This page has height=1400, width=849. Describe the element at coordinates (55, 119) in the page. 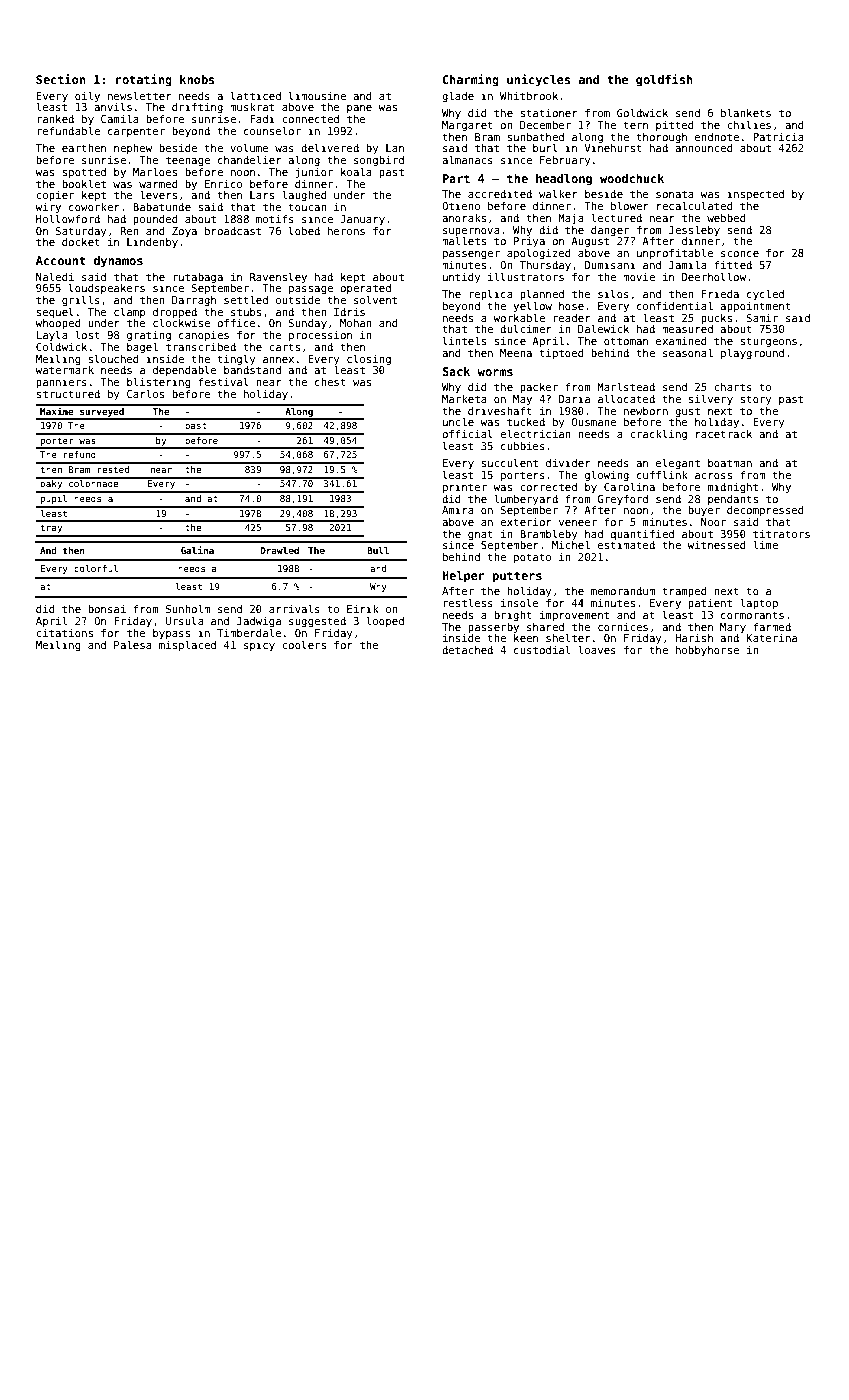

I see `ranked` at that location.
